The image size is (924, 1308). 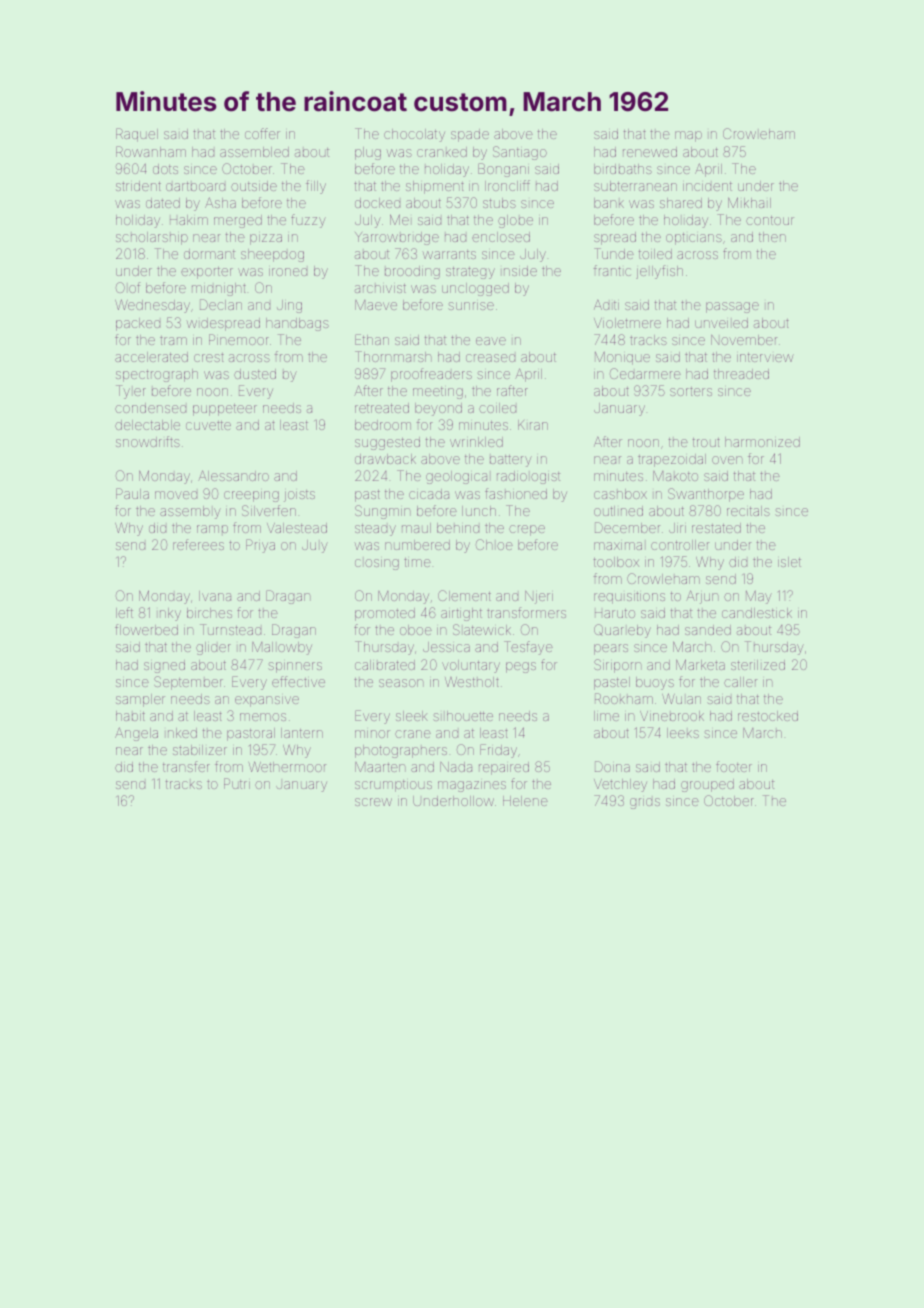 I want to click on map, so click(x=688, y=136).
